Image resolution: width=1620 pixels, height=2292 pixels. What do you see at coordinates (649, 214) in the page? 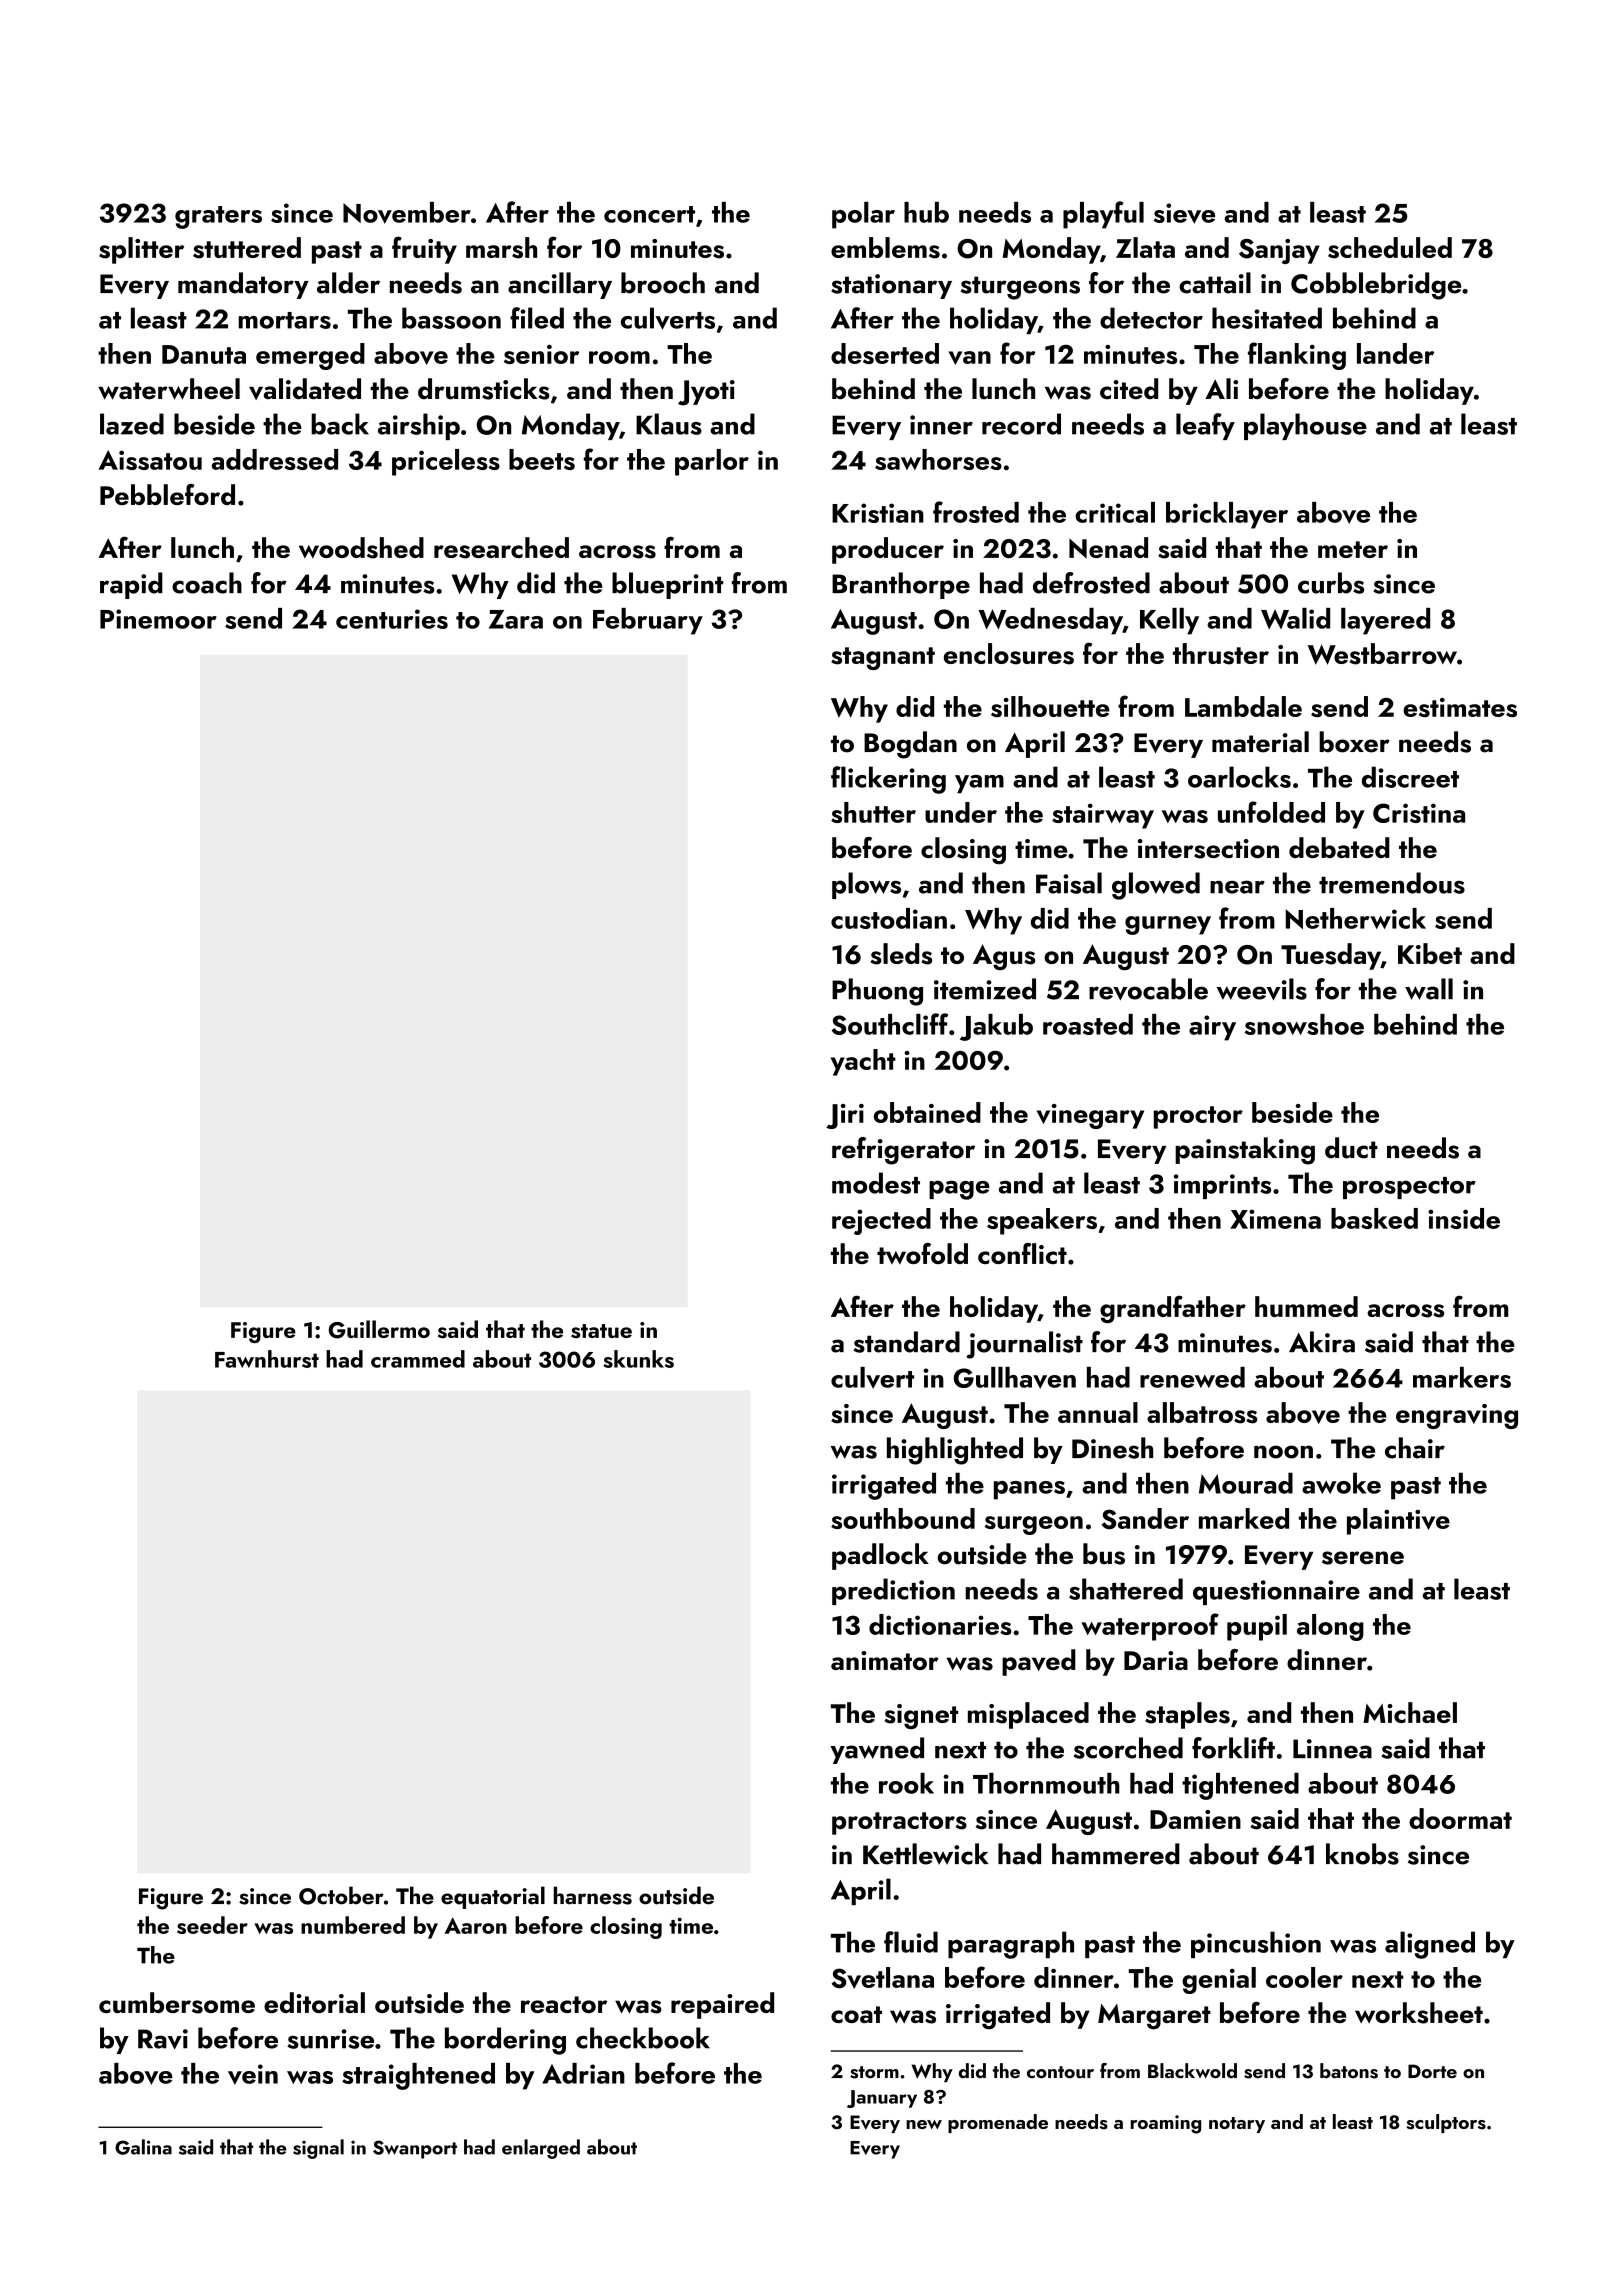
I see `concert` at bounding box center [649, 214].
